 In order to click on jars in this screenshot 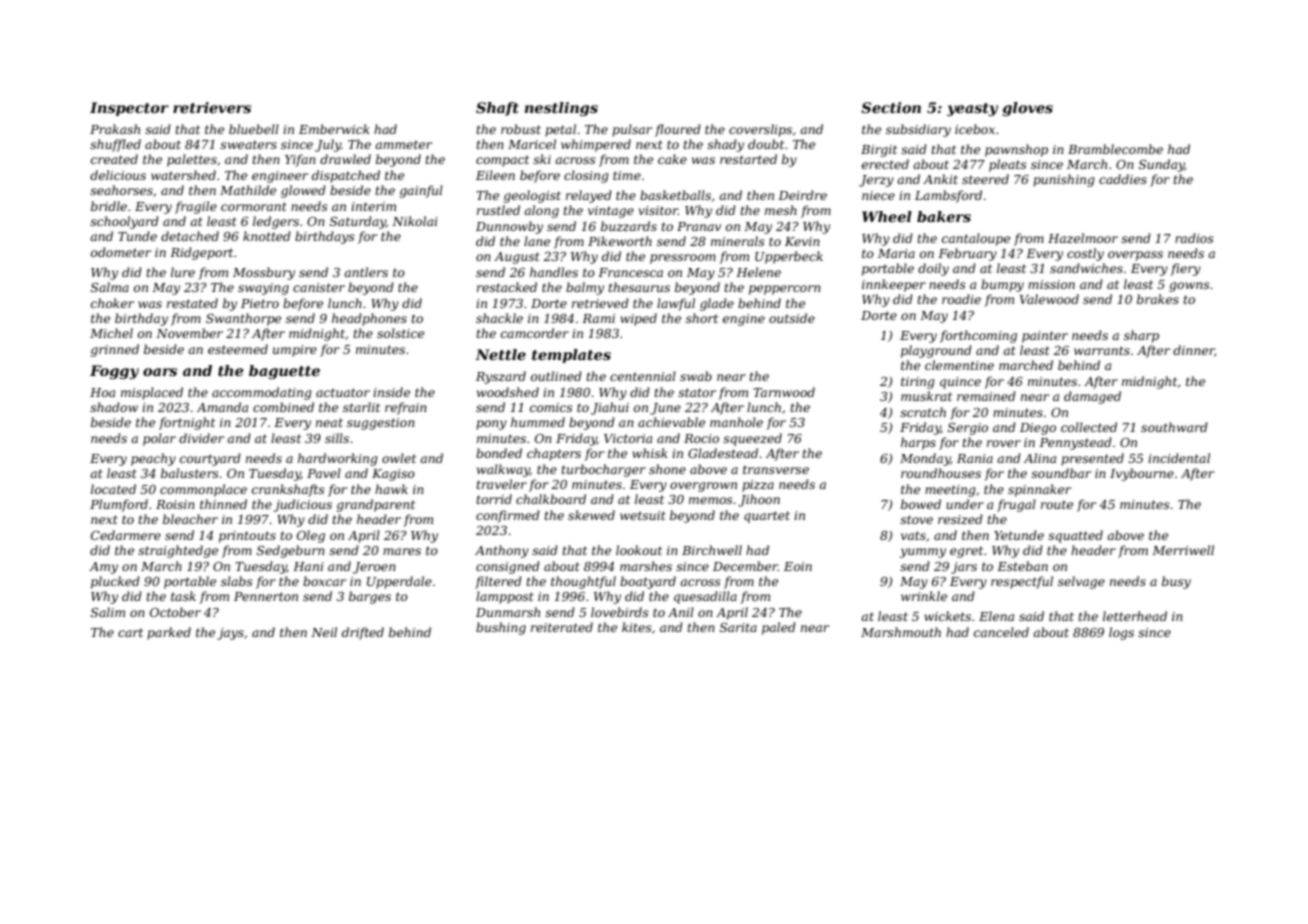, I will do `click(964, 568)`.
